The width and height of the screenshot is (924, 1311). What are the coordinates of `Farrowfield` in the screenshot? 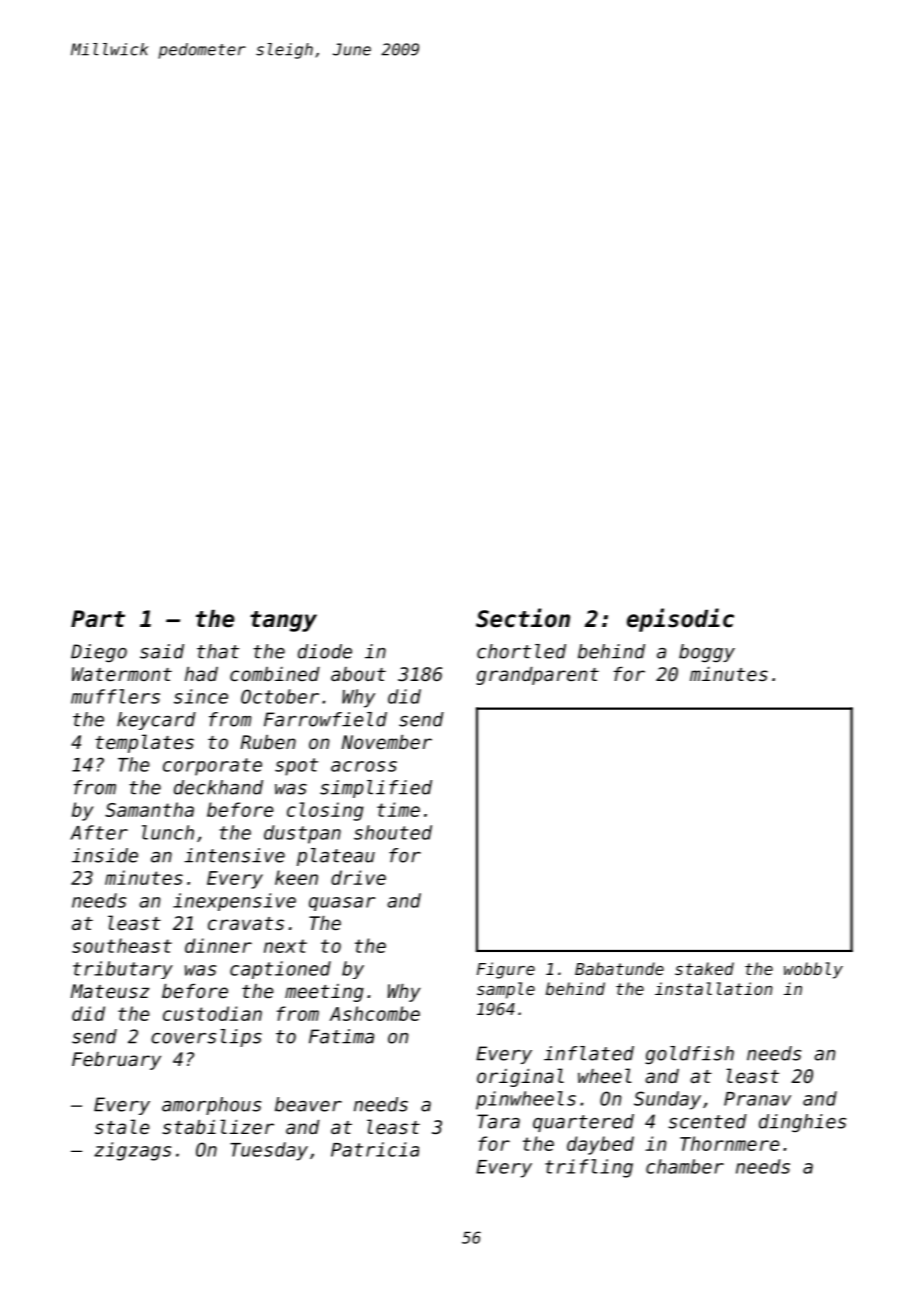 It's located at (325, 719).
